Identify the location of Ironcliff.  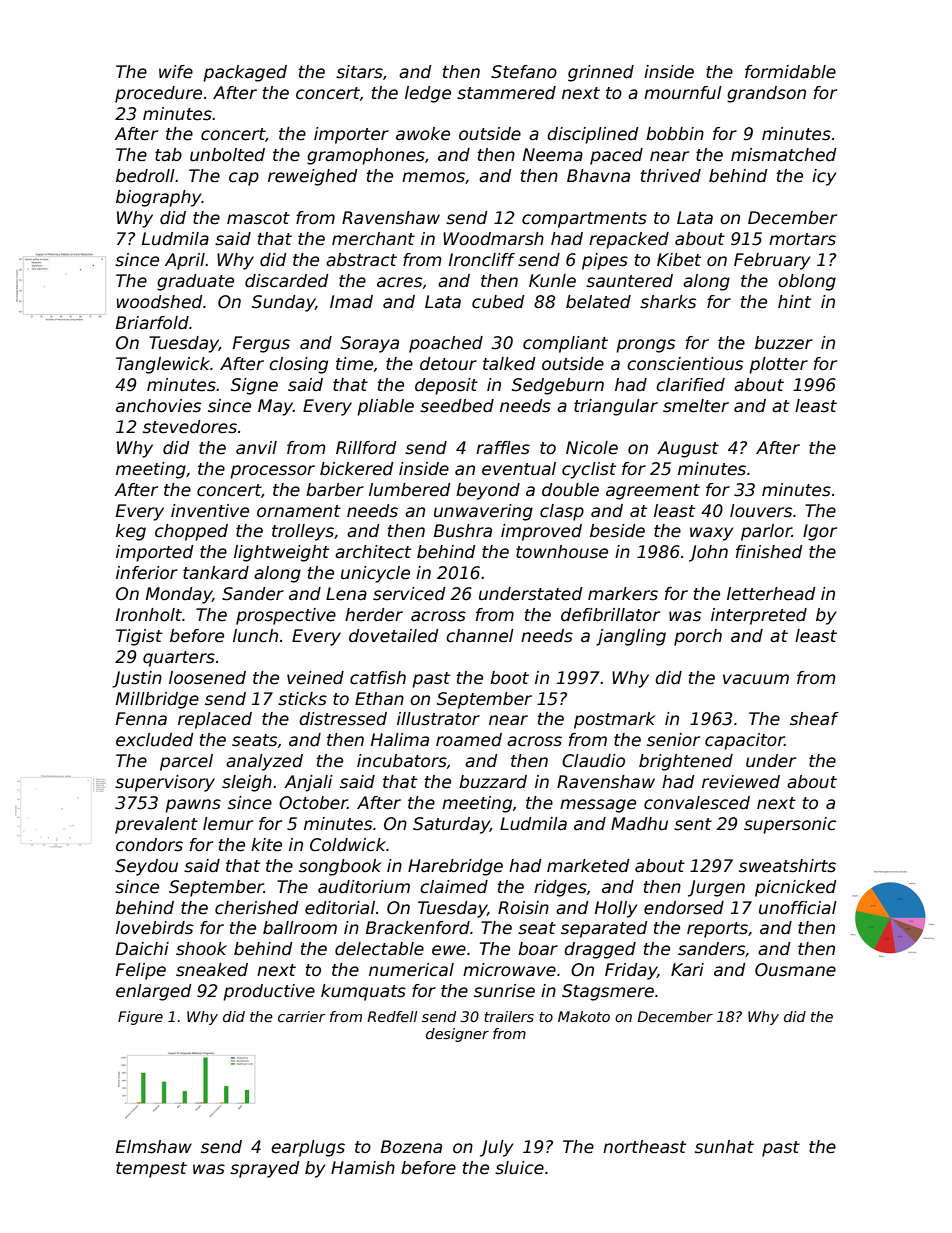
(482, 260).
